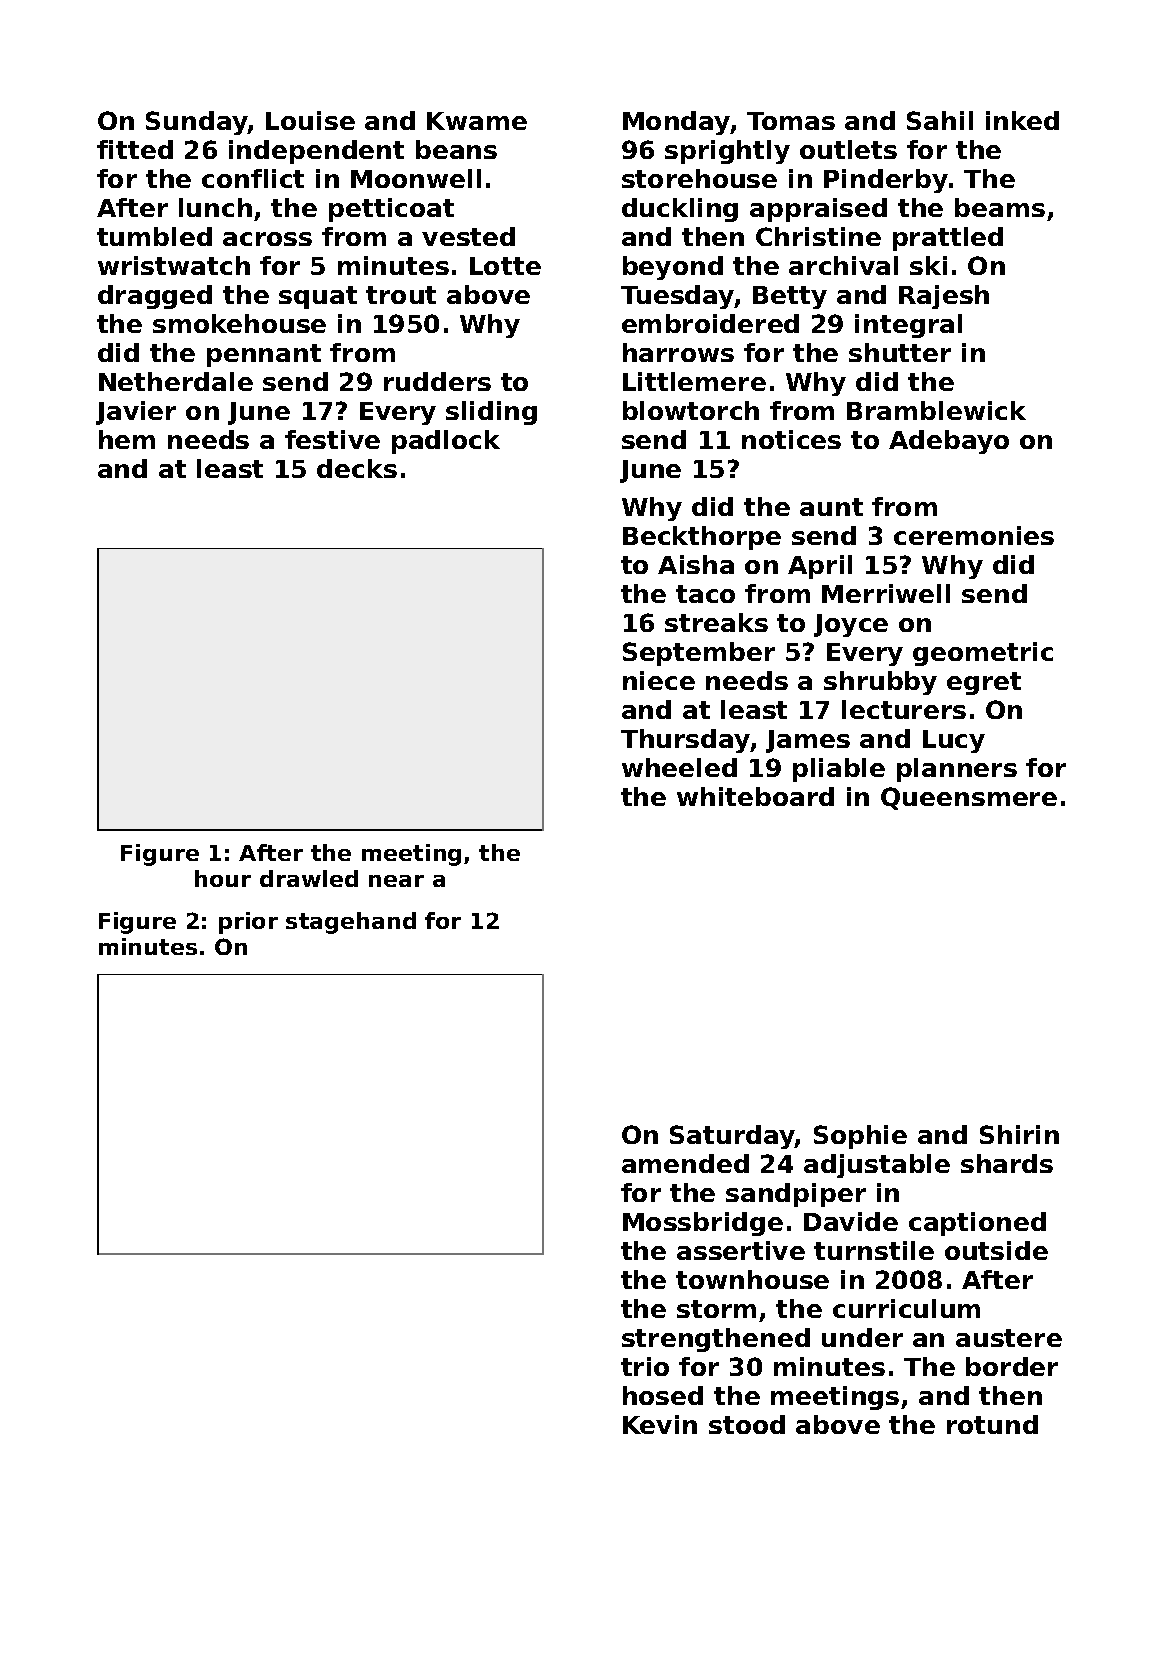 Image resolution: width=1165 pixels, height=1654 pixels. Describe the element at coordinates (660, 1424) in the screenshot. I see `Kevin` at that location.
